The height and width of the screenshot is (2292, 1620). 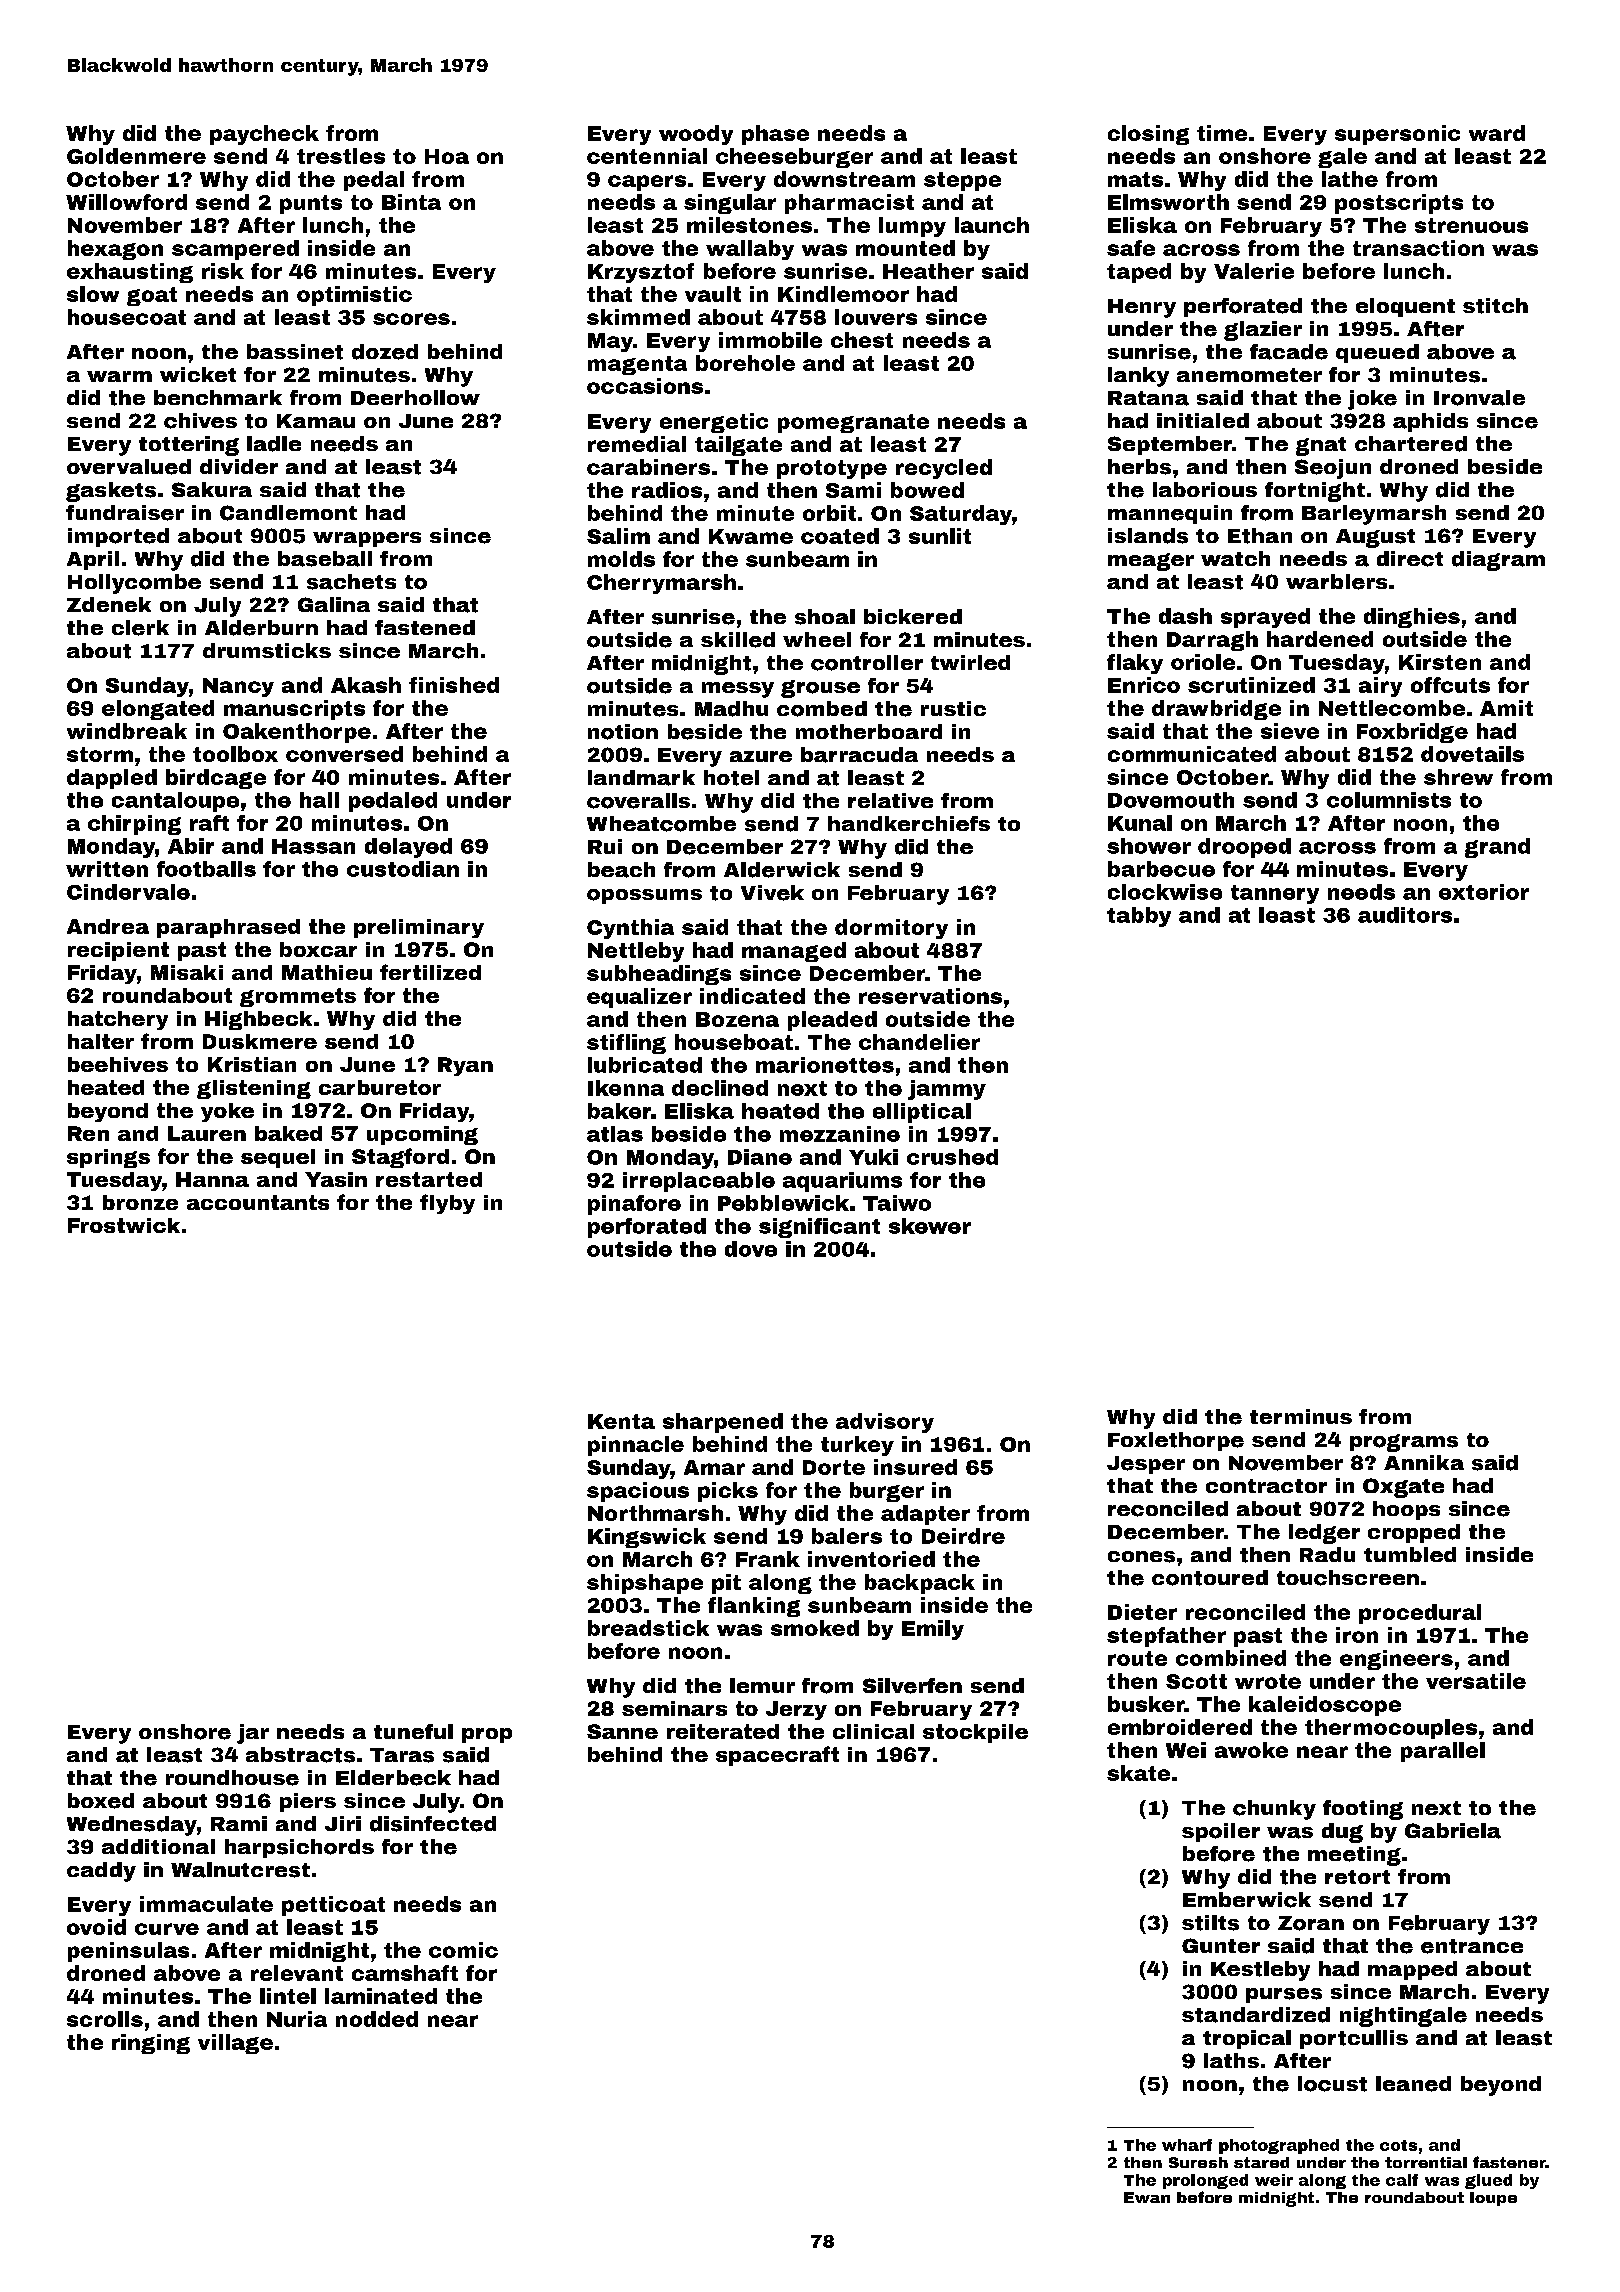 What do you see at coordinates (639, 998) in the screenshot?
I see `equalizer` at bounding box center [639, 998].
